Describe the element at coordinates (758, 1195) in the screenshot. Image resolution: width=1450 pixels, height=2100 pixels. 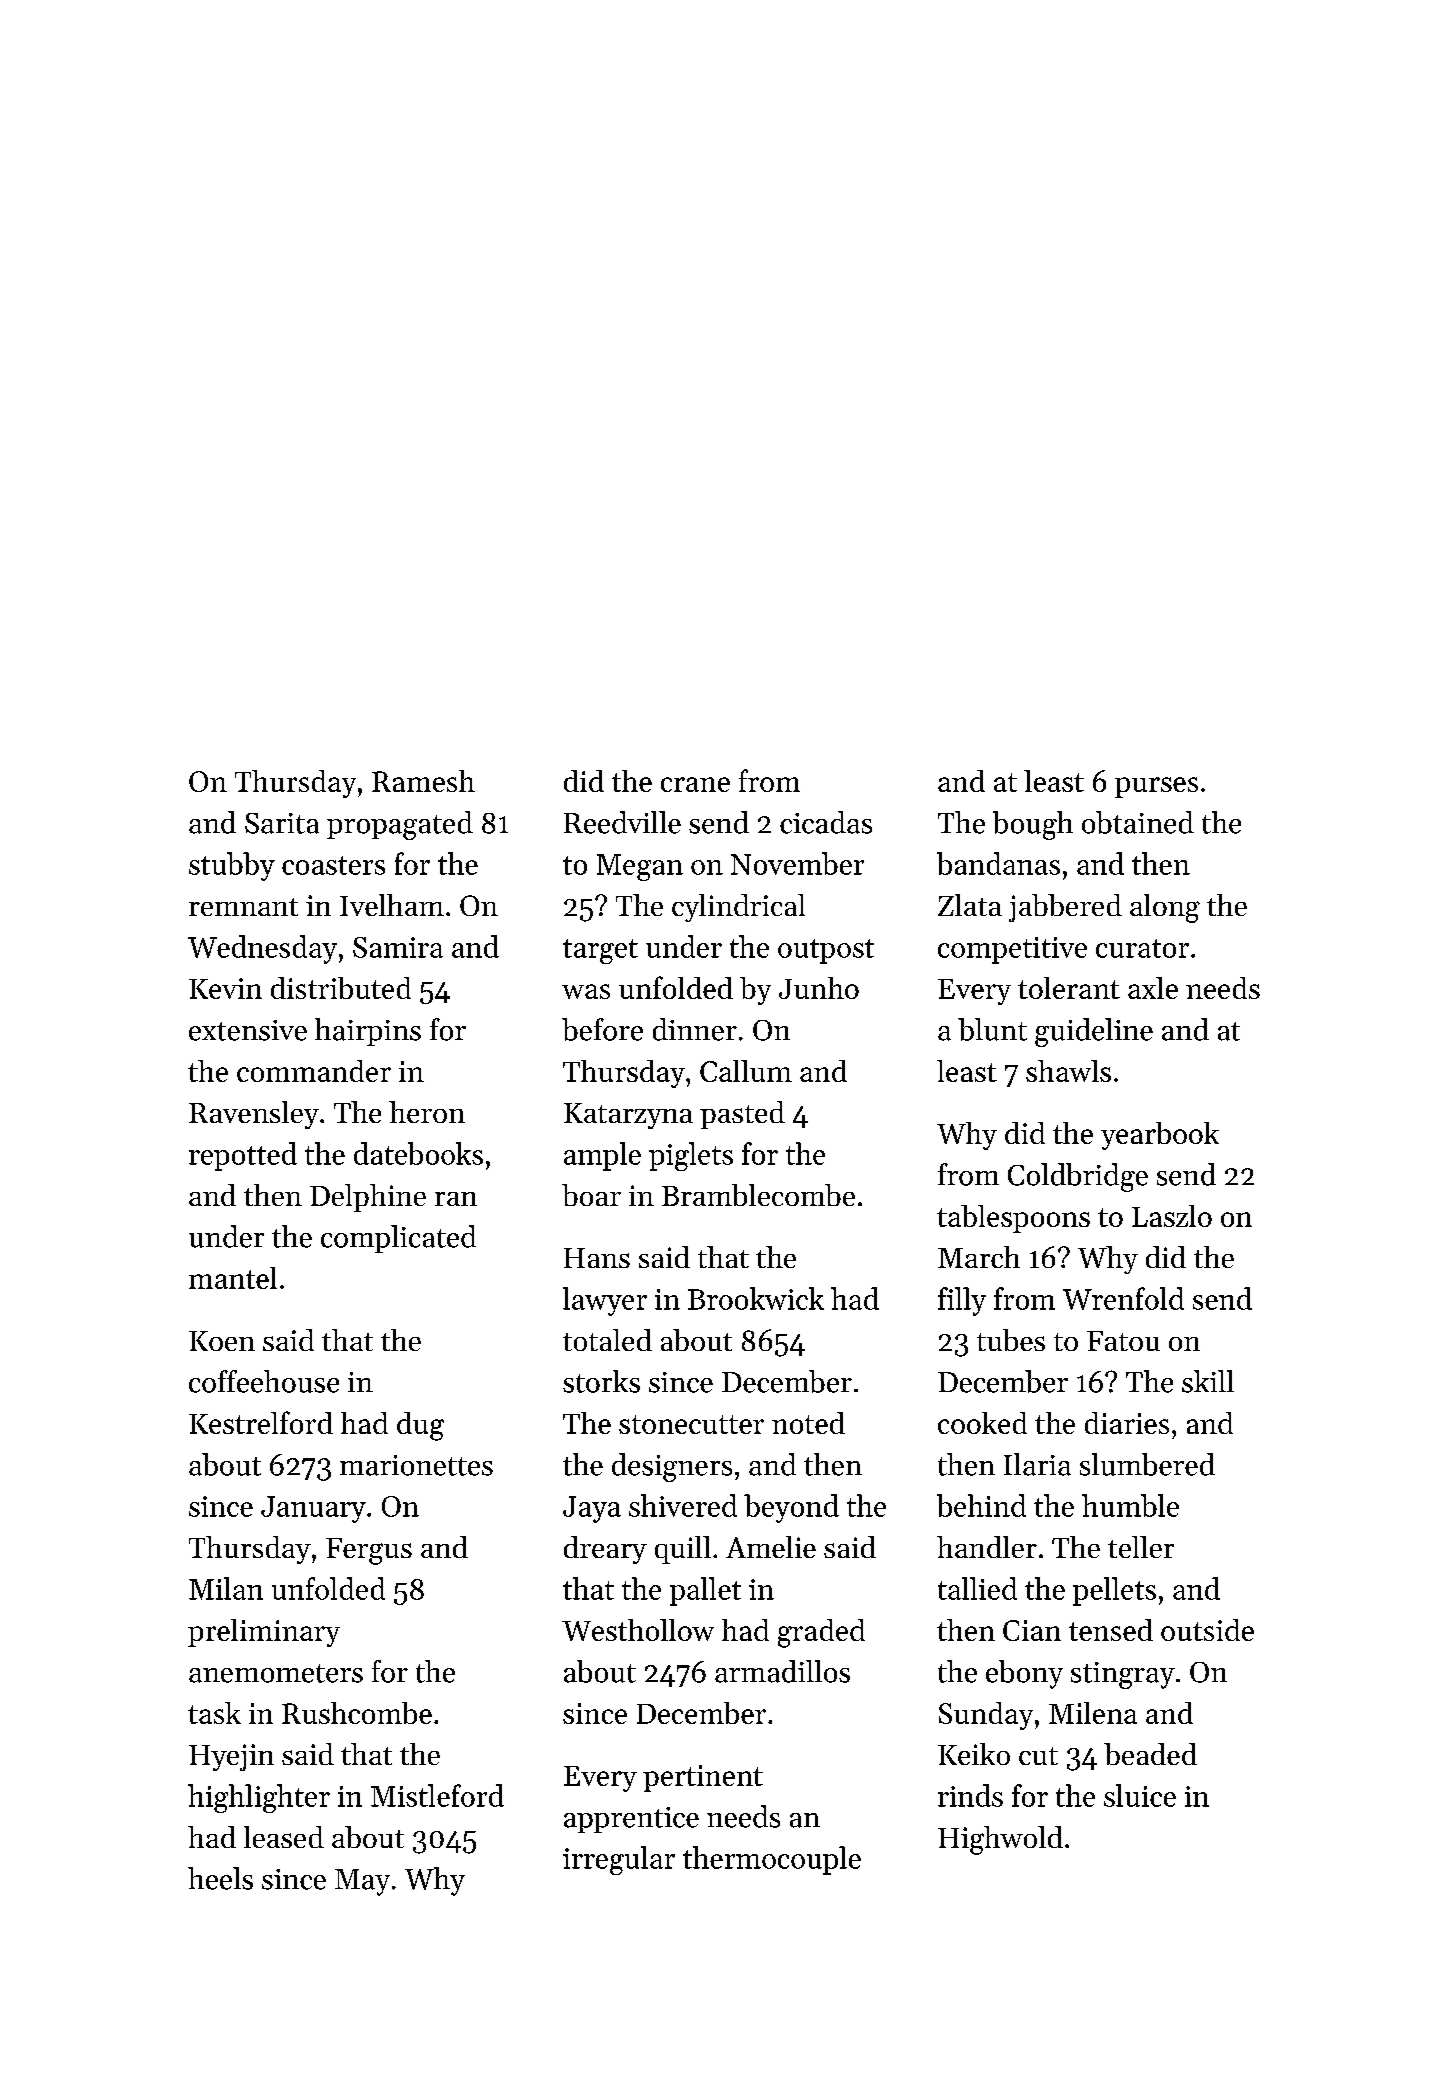
I see `Bramblecombe` at that location.
